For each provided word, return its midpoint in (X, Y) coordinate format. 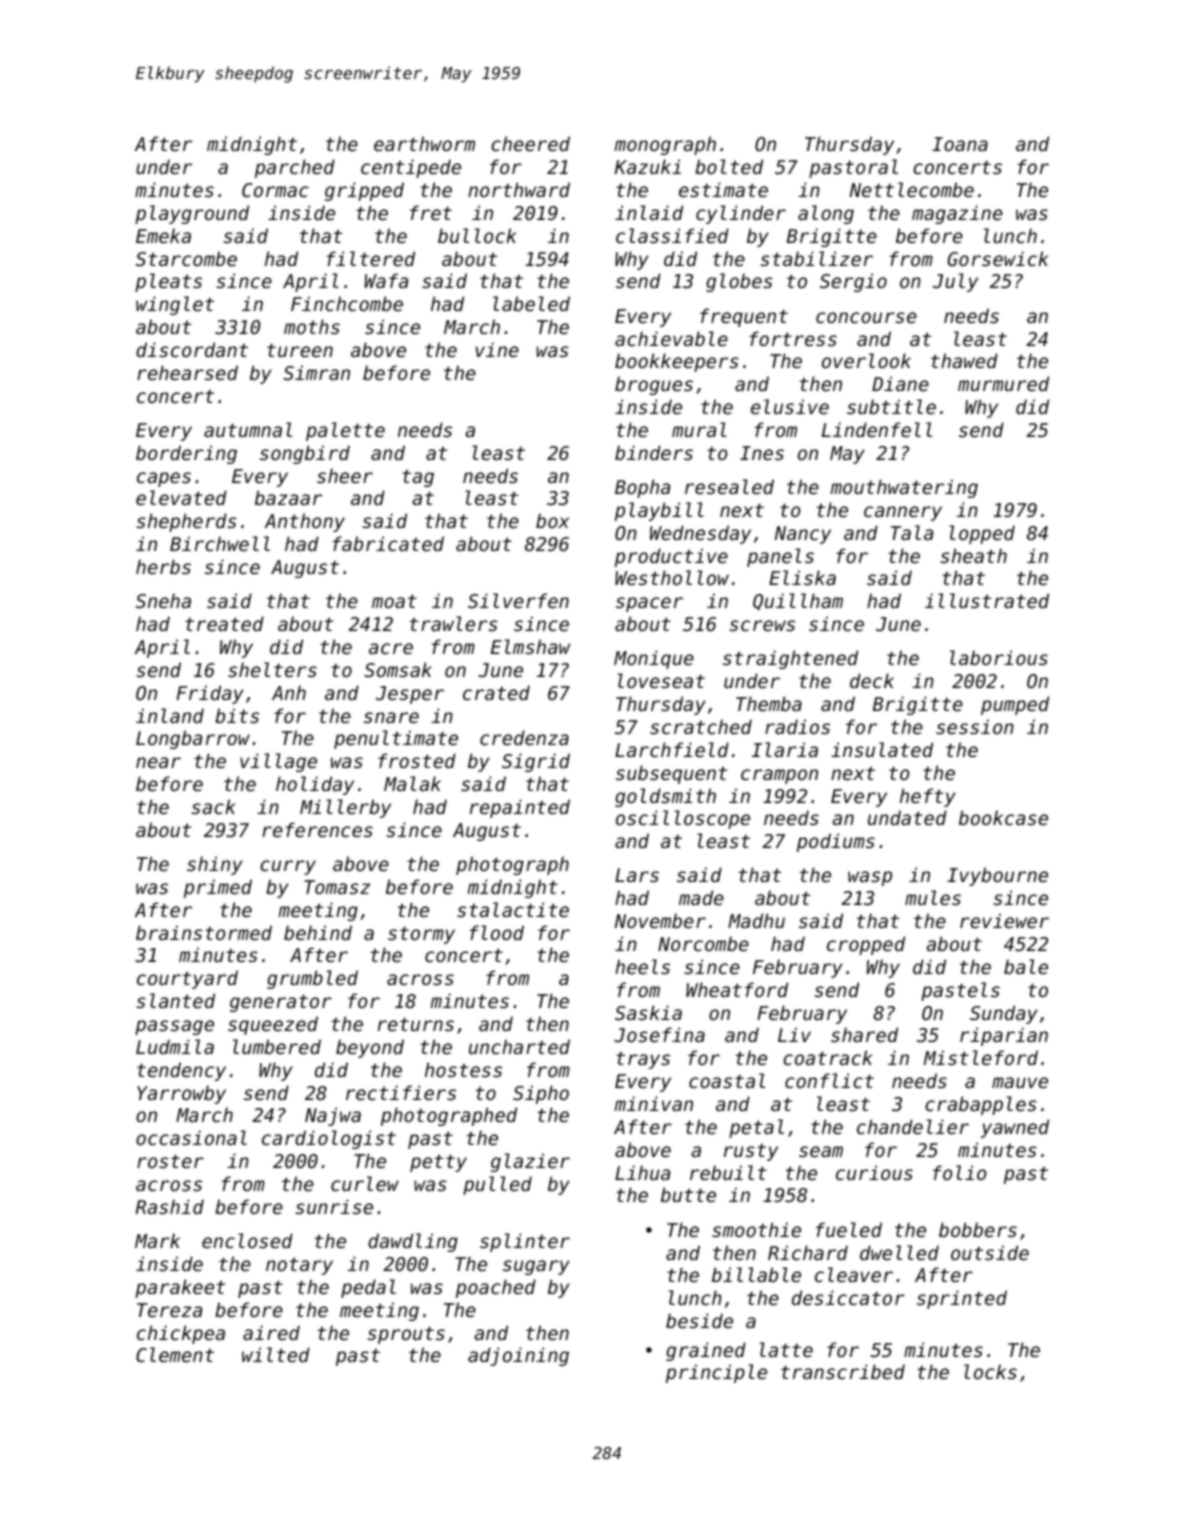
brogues (654, 385)
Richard (808, 1252)
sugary (536, 1267)
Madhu (756, 920)
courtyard (187, 979)
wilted (276, 1354)
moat (394, 601)
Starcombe (186, 258)
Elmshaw (531, 646)
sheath (973, 555)
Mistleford (981, 1057)
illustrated (987, 600)
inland (170, 715)
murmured (1003, 383)
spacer (649, 604)
